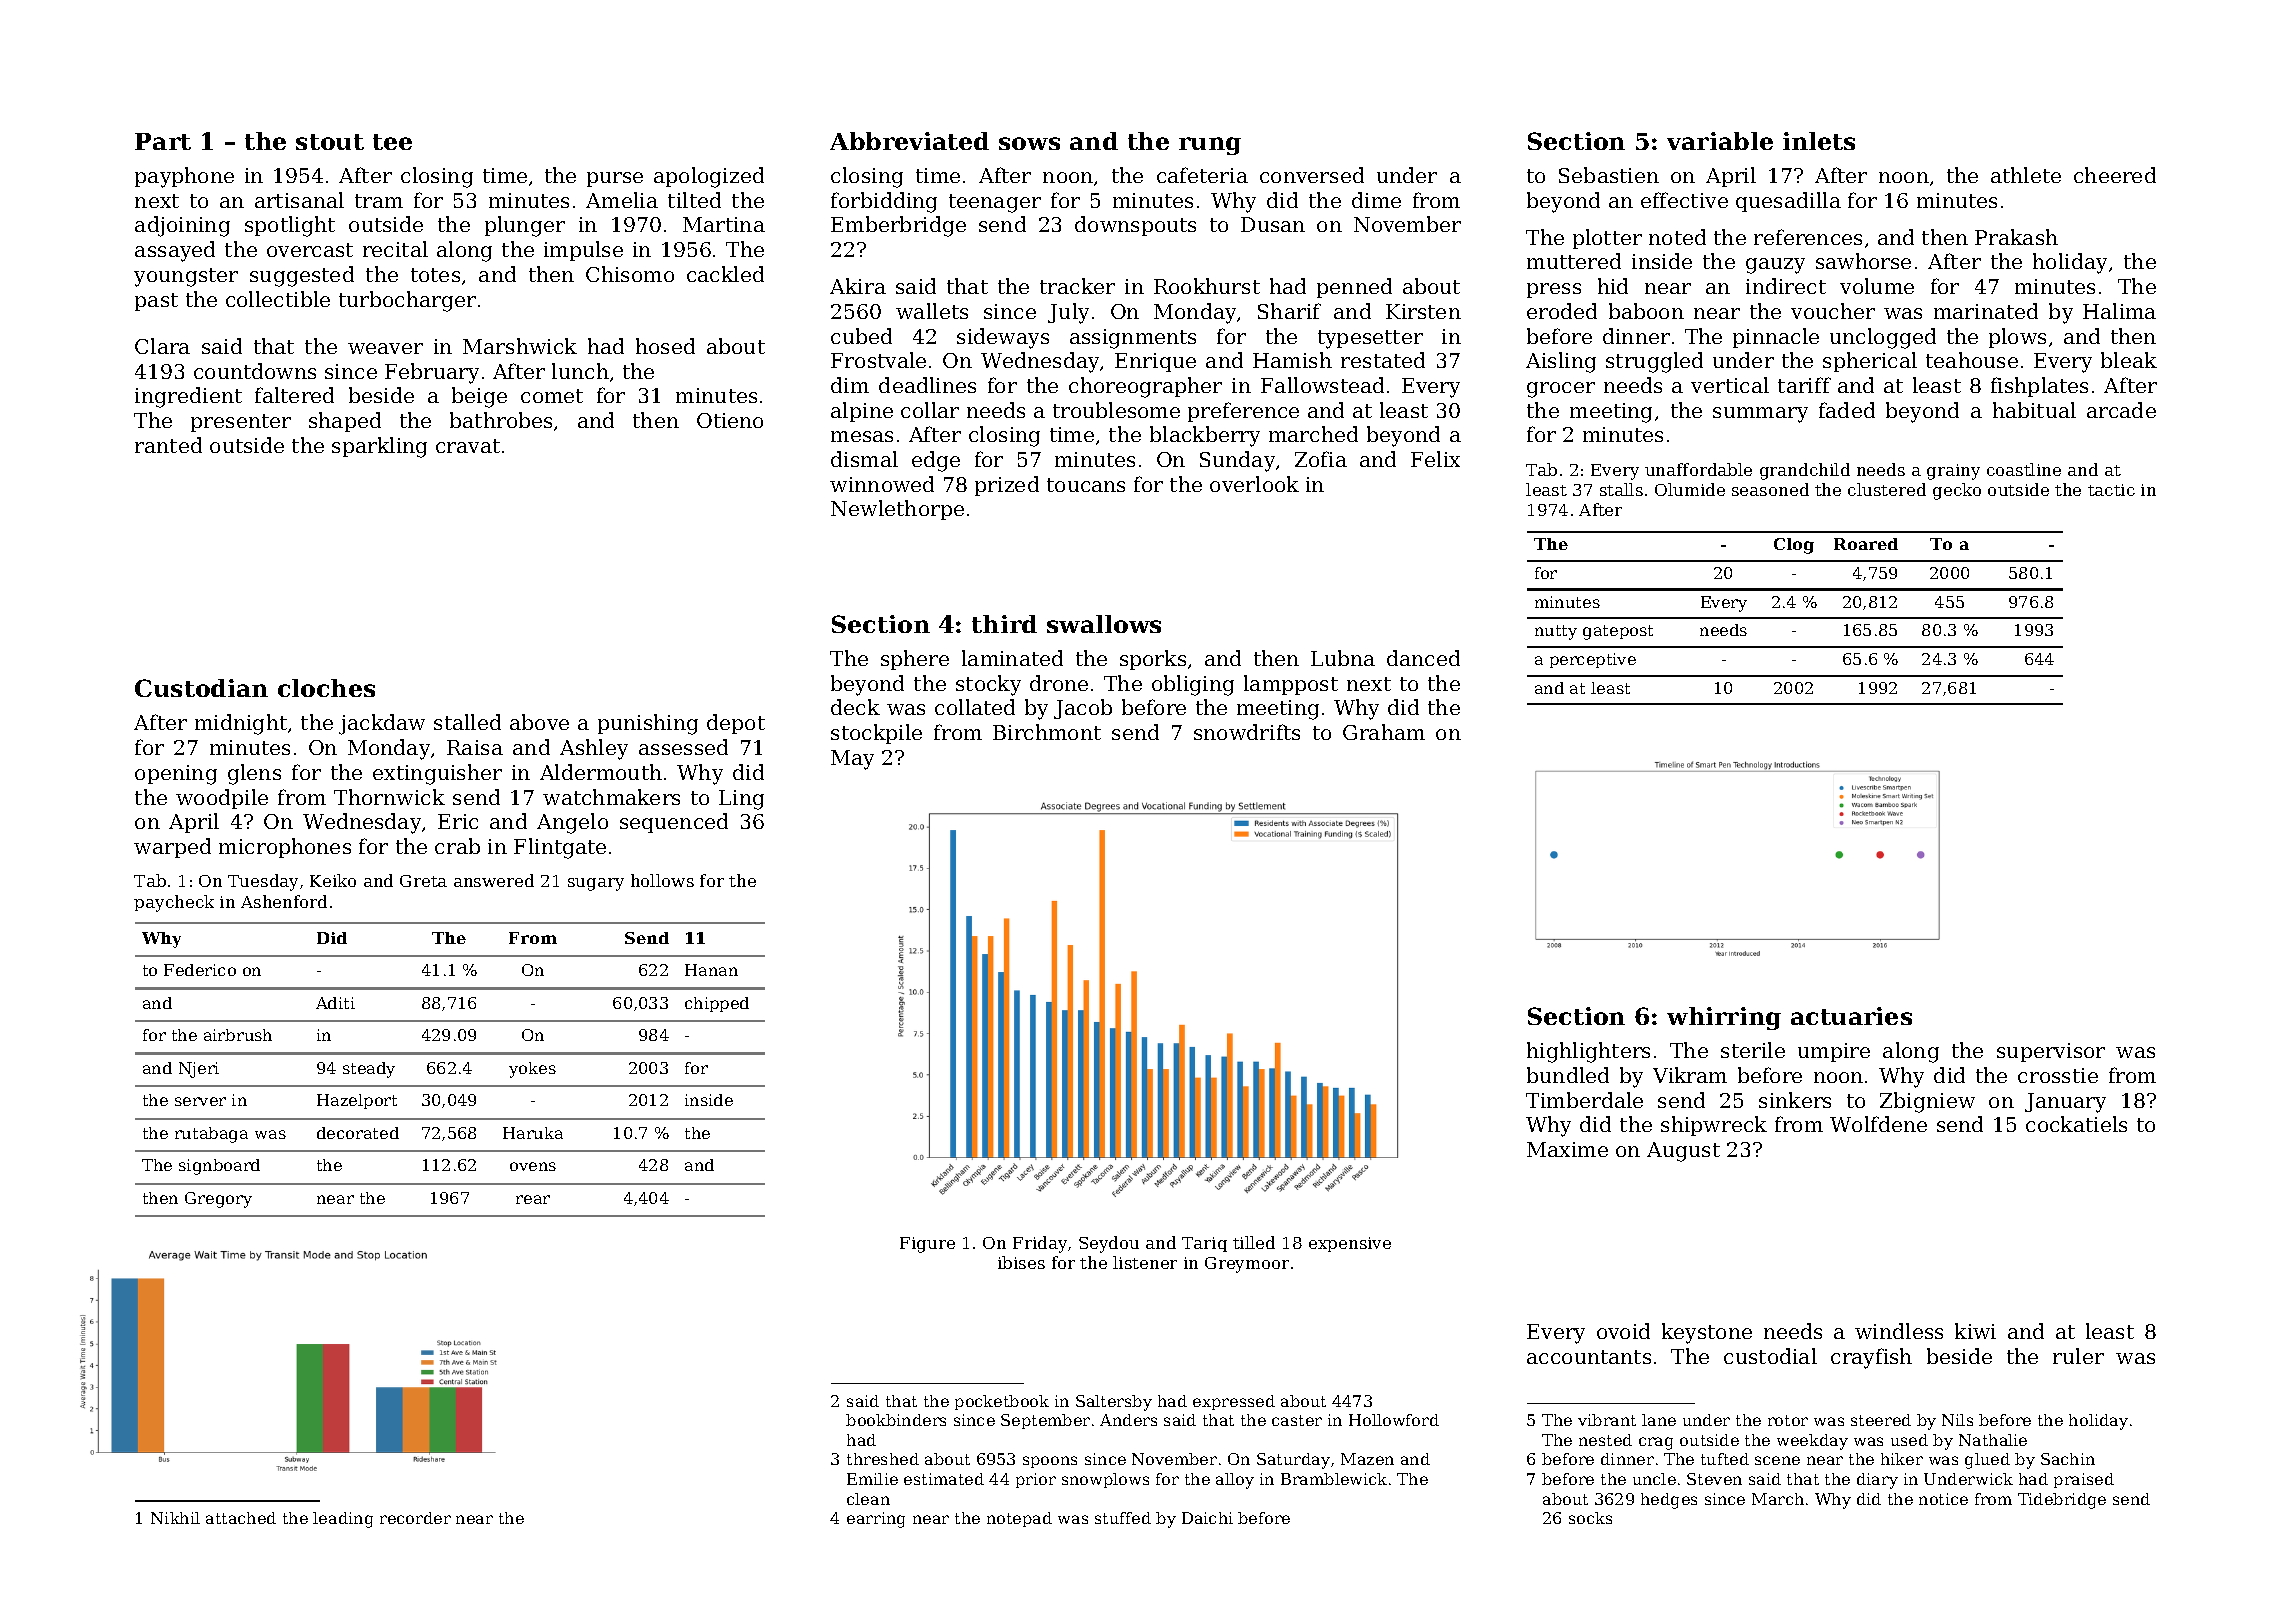  I want to click on collectible, so click(278, 299).
